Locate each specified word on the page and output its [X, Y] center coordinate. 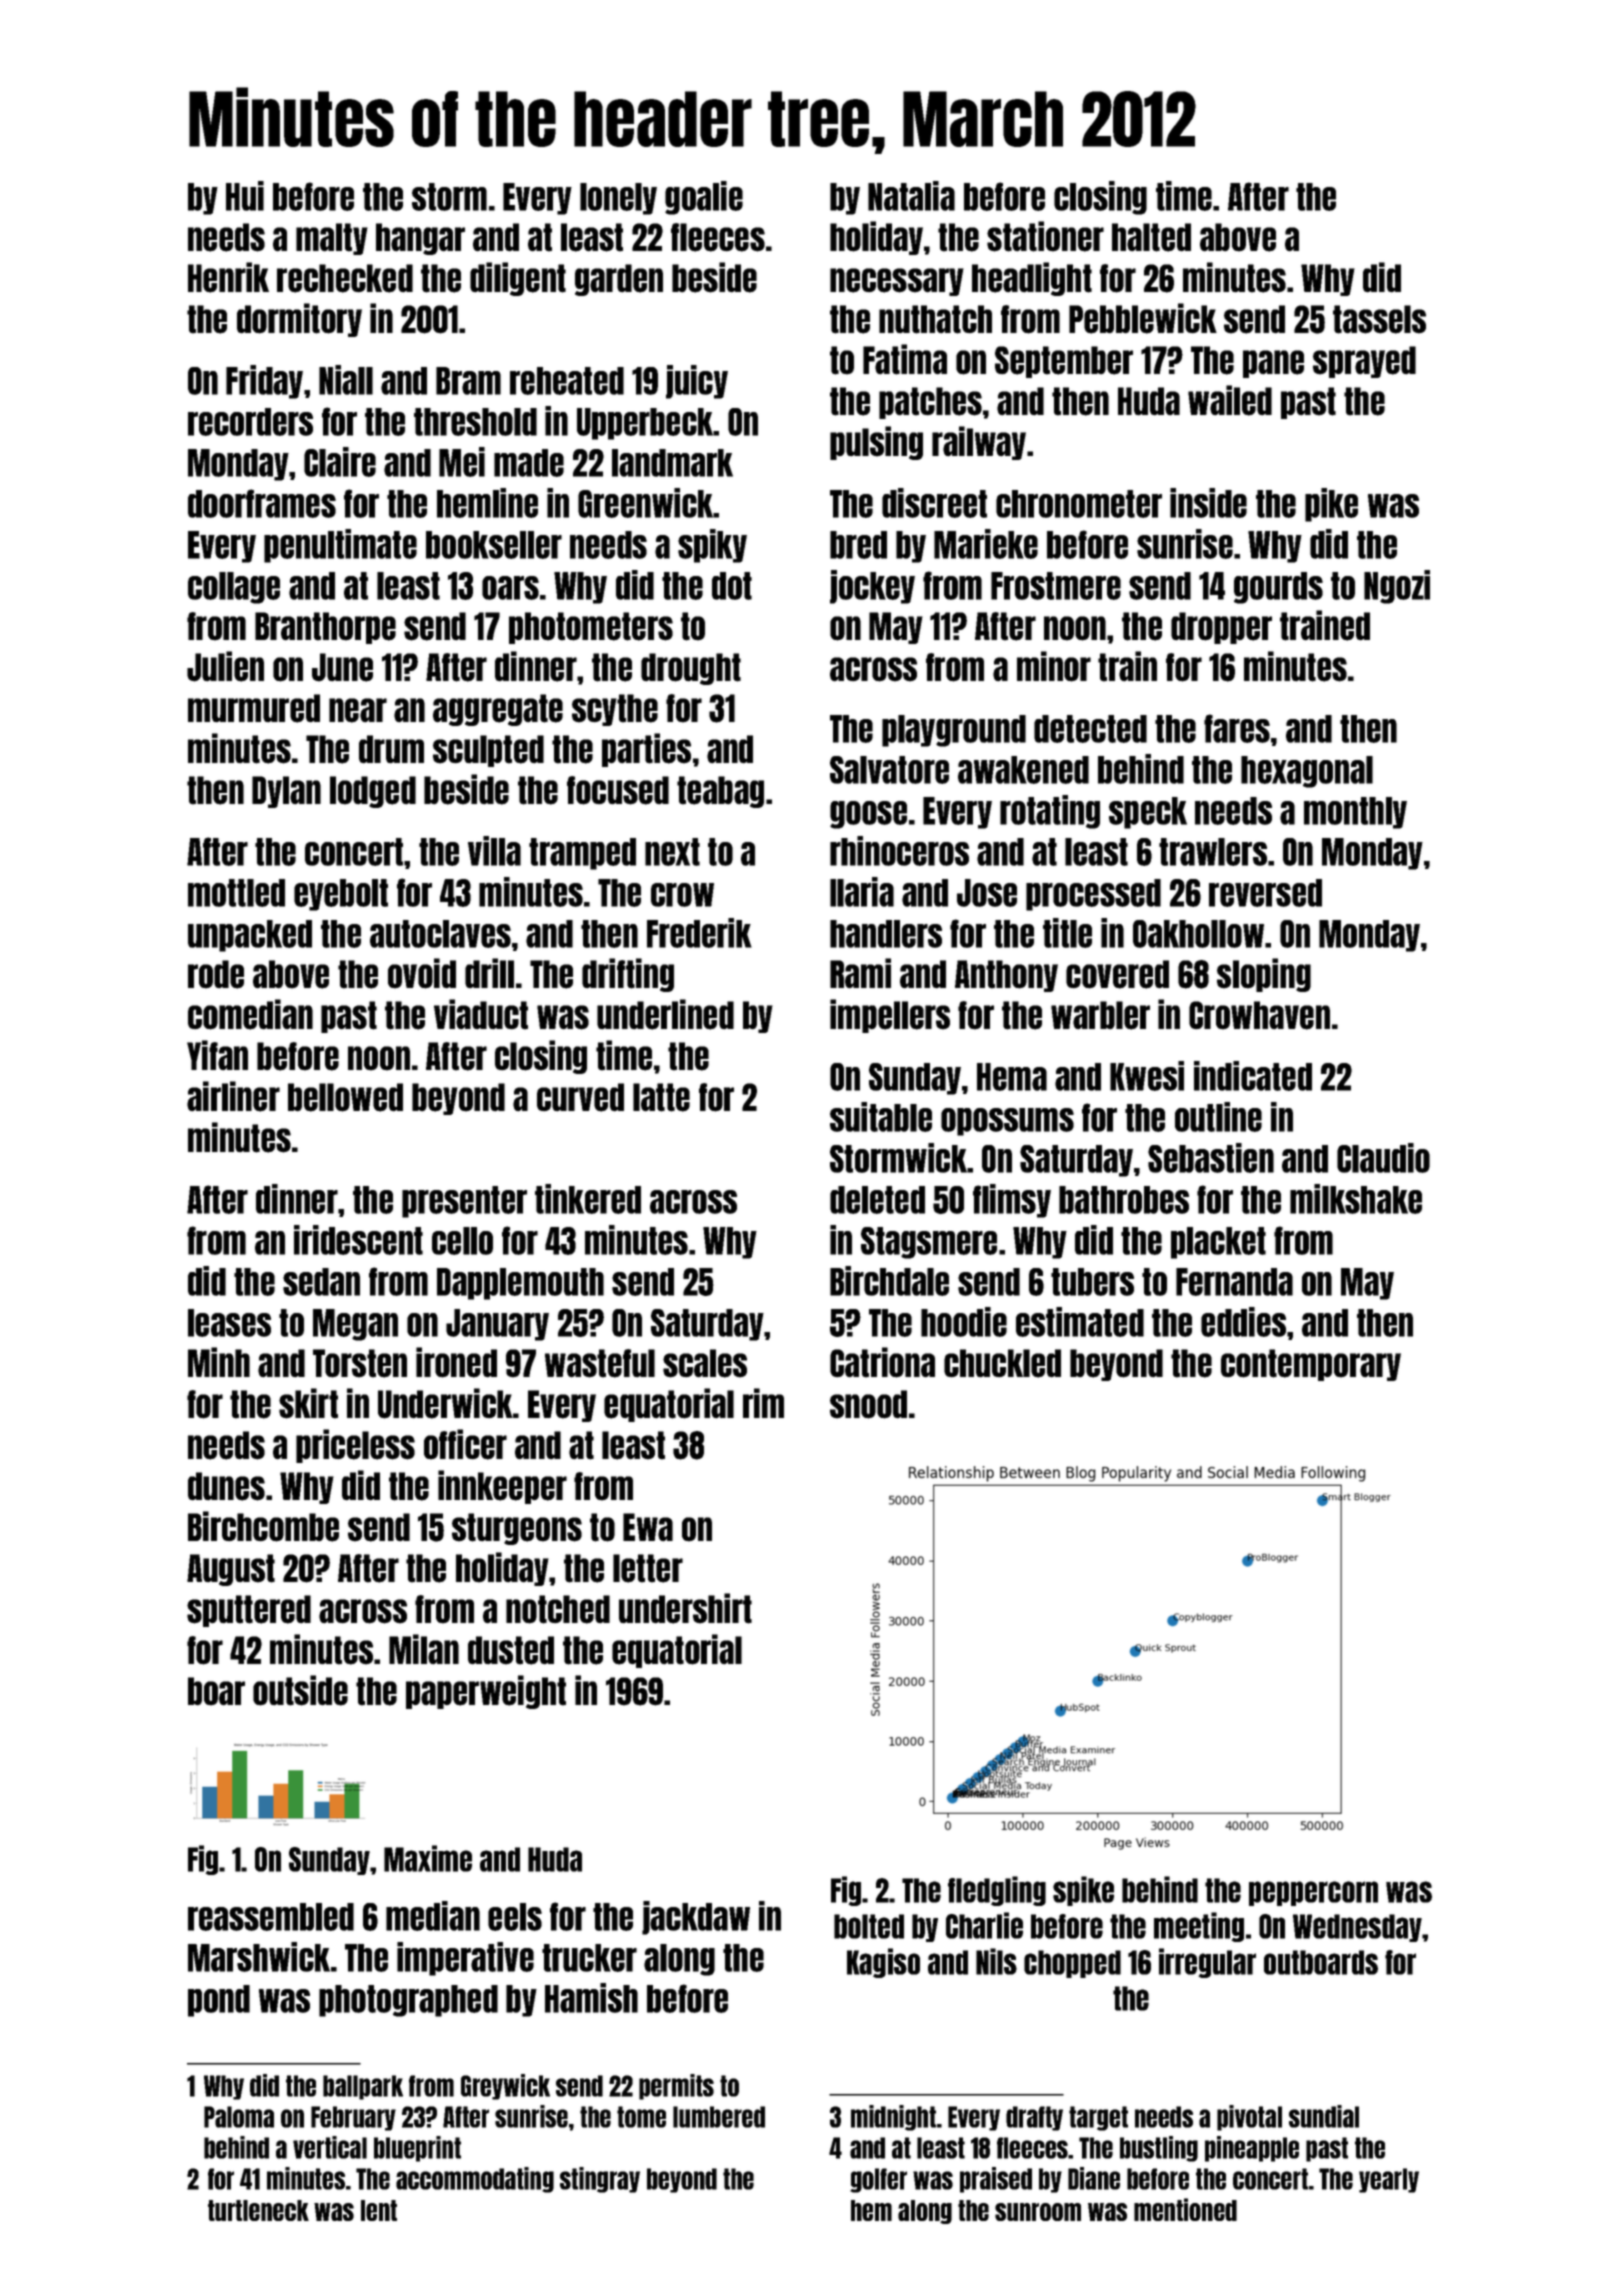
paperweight [486, 1692]
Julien [225, 666]
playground [954, 731]
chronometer [1079, 504]
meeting [1199, 1927]
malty [332, 239]
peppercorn [1313, 1893]
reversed [1265, 893]
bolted [869, 1926]
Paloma [239, 2117]
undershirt [685, 1608]
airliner [233, 1096]
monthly [1355, 813]
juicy [697, 382]
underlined [665, 1014]
